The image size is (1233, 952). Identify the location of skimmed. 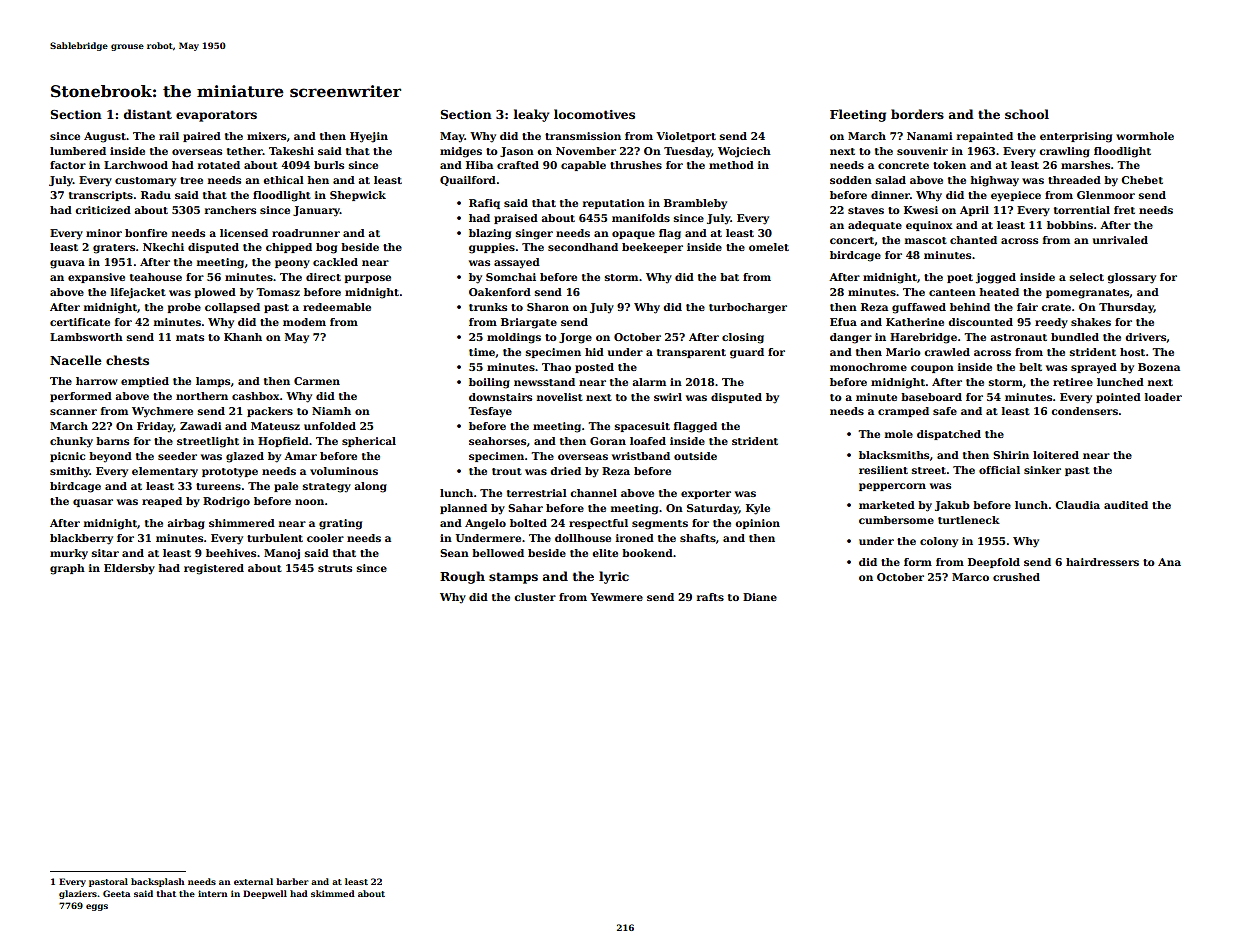
(333, 893).
